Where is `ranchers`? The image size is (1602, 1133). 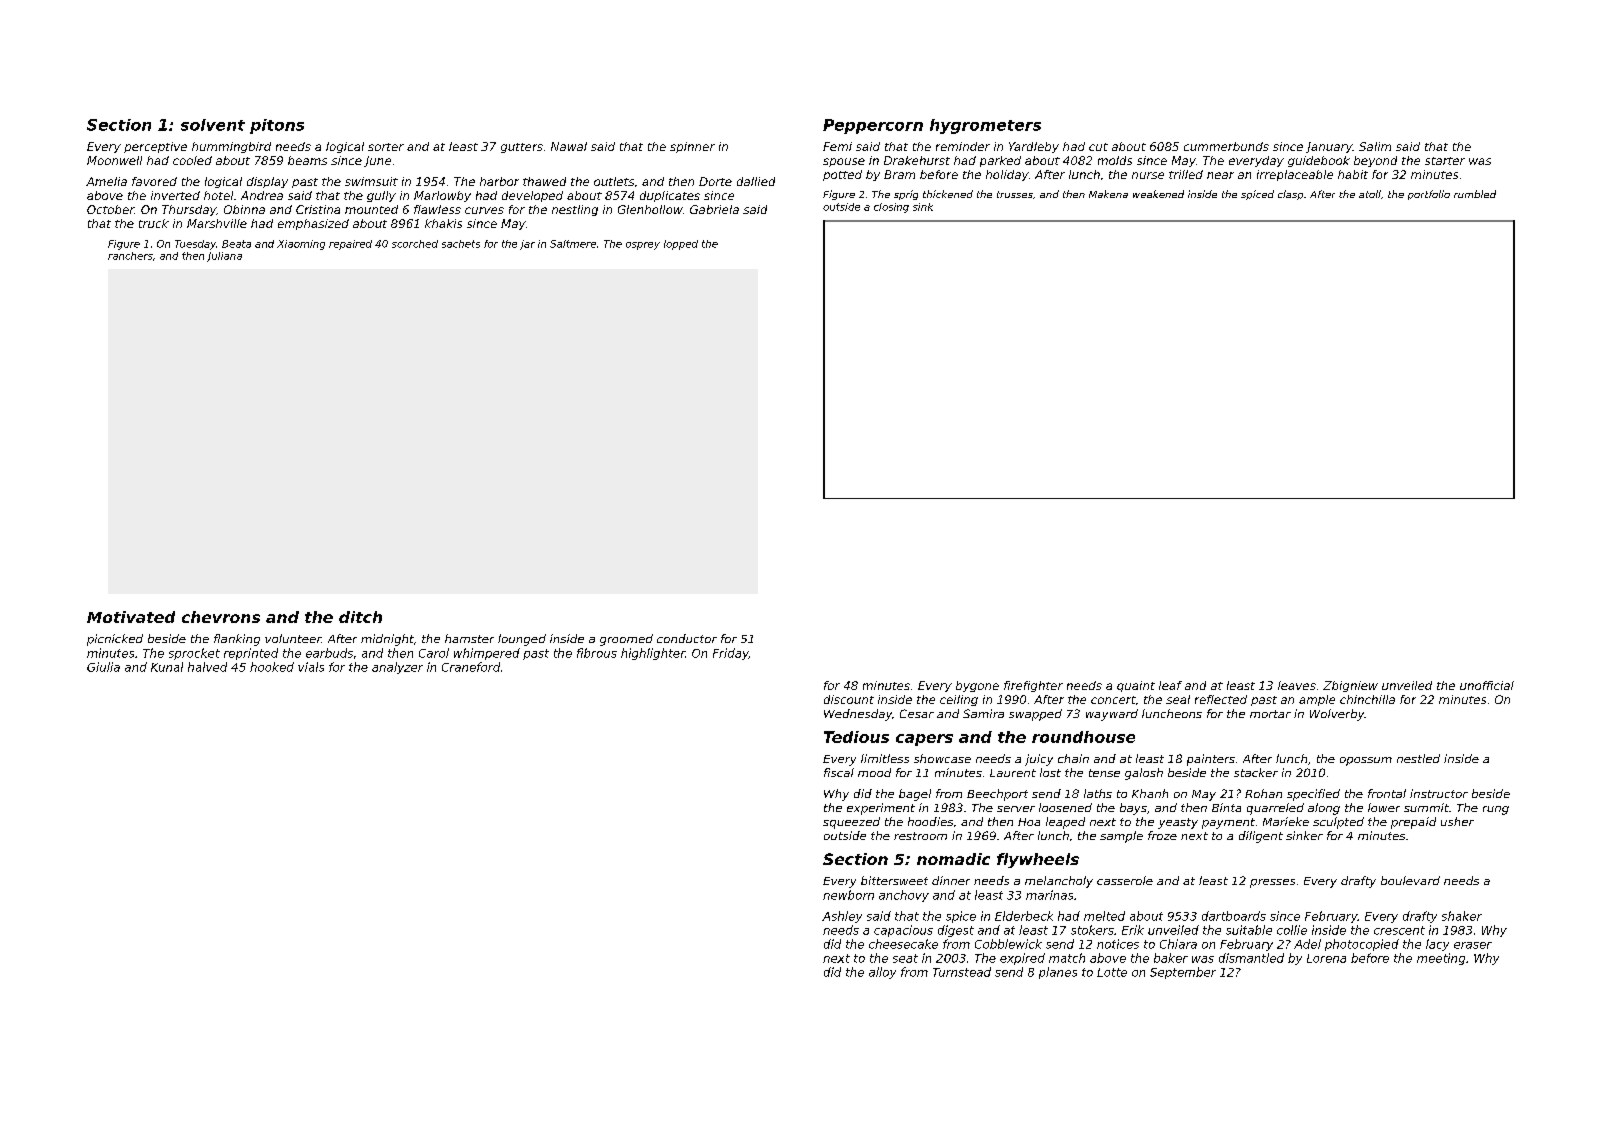
ranchers is located at coordinates (130, 256).
